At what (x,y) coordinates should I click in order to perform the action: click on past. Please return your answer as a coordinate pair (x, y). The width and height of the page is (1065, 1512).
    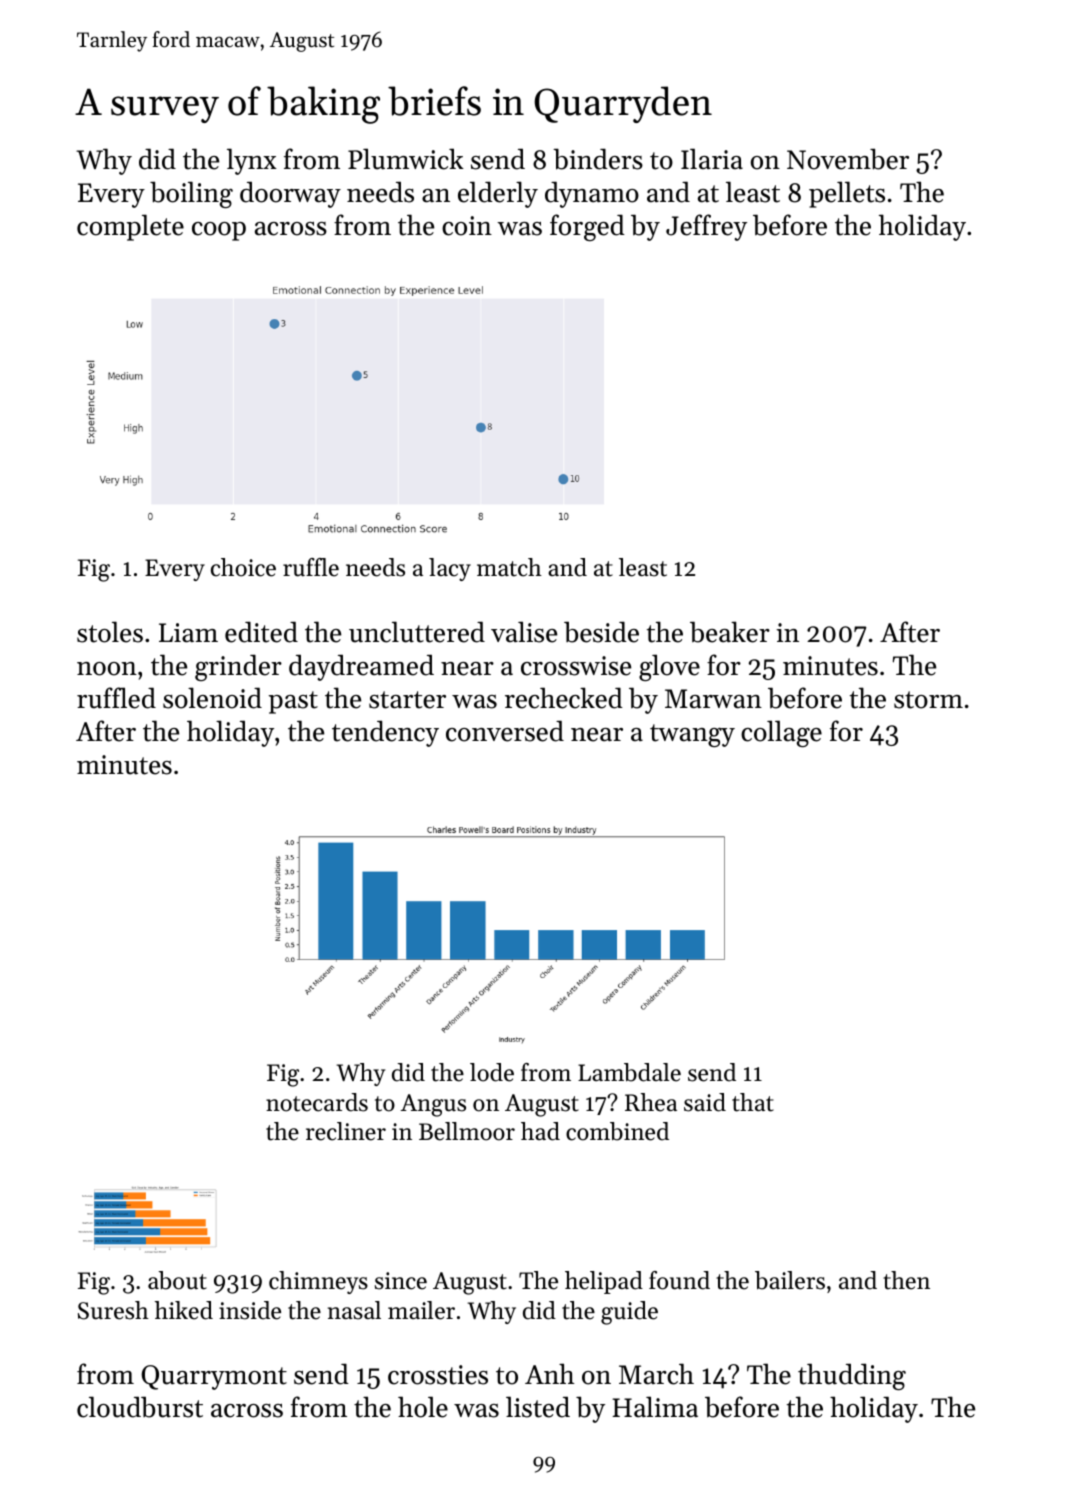
    Looking at the image, I should click on (293, 702).
